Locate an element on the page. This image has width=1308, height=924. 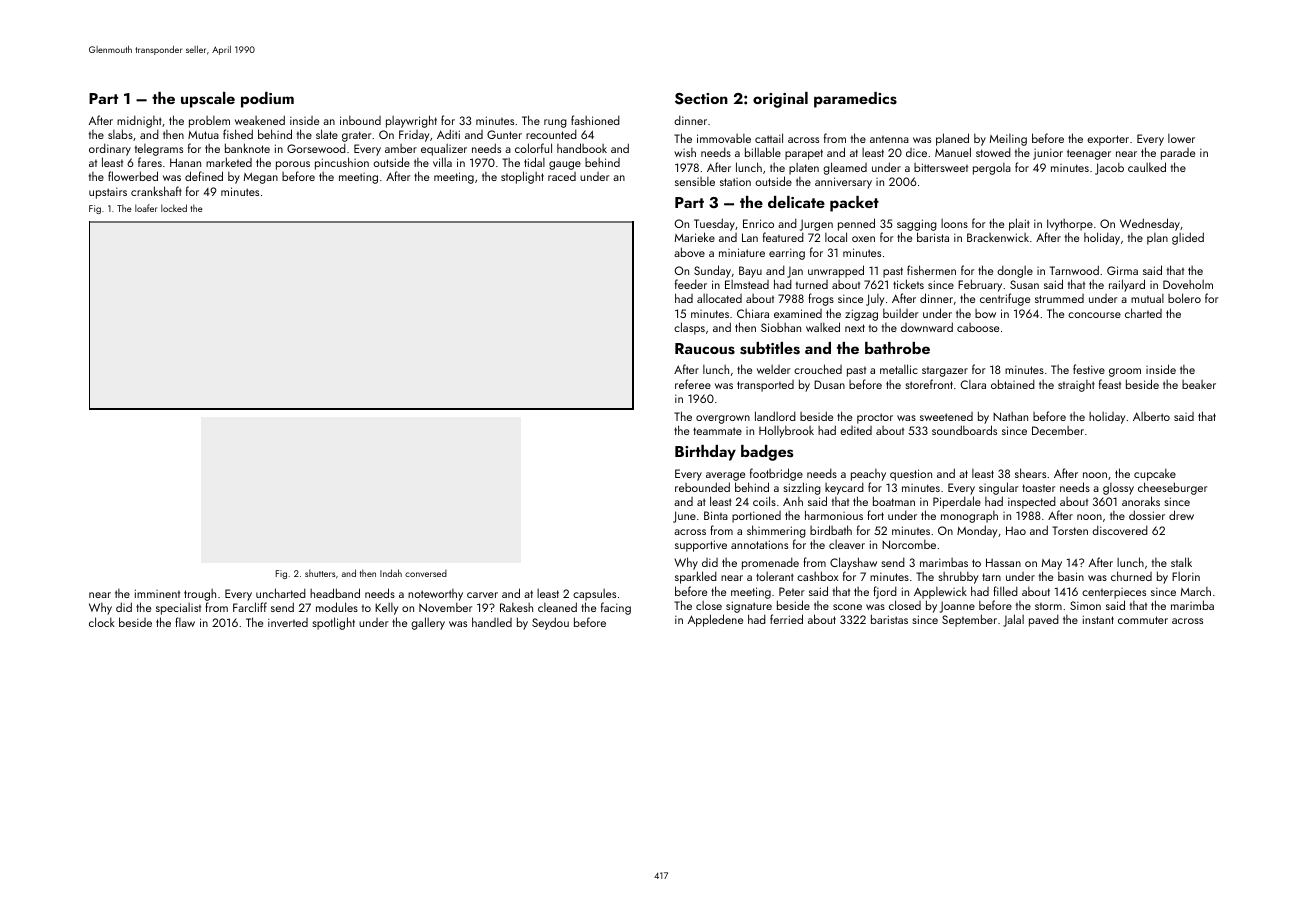
banknote is located at coordinates (247, 148).
